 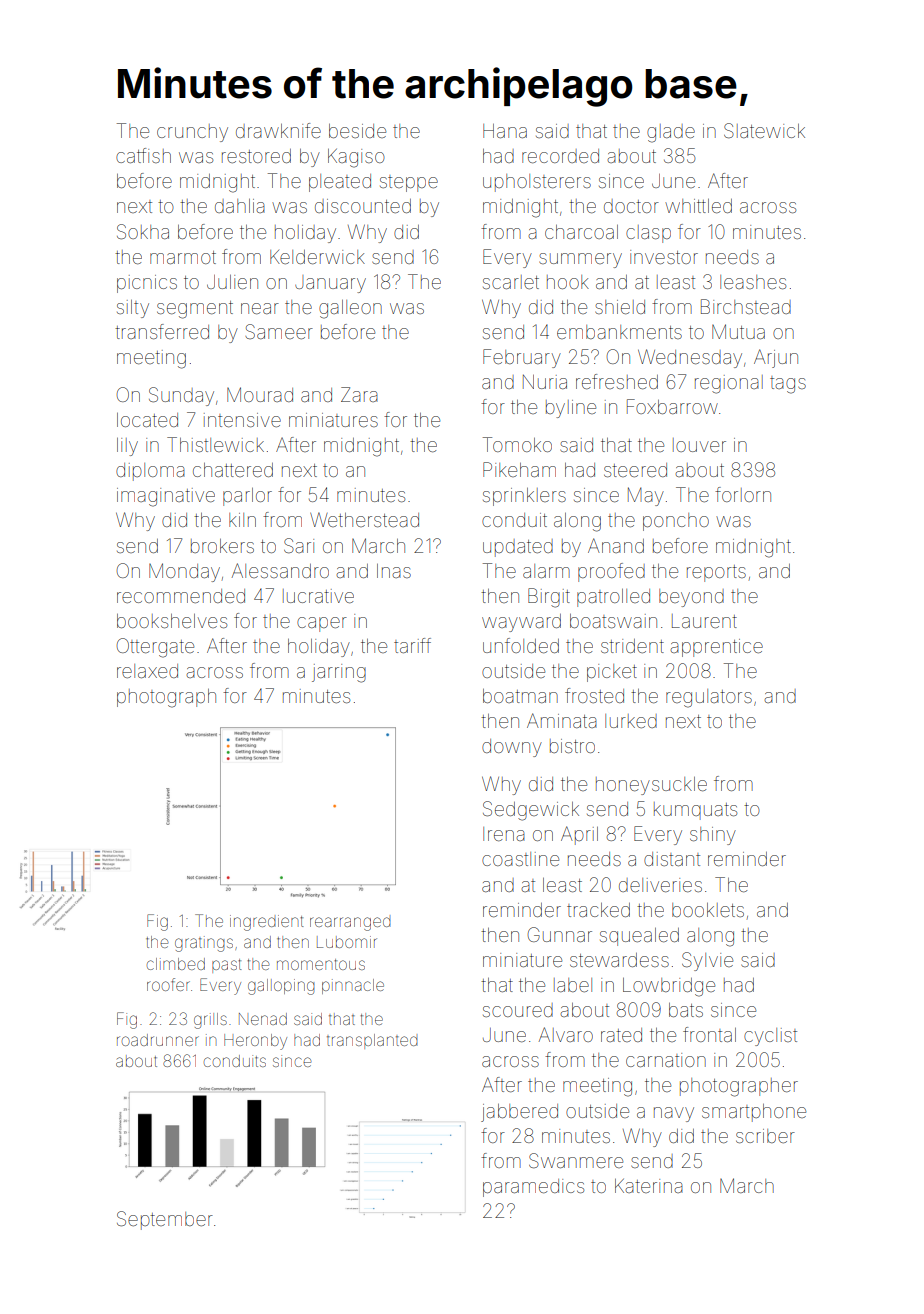 What do you see at coordinates (350, 309) in the screenshot?
I see `galleon` at bounding box center [350, 309].
